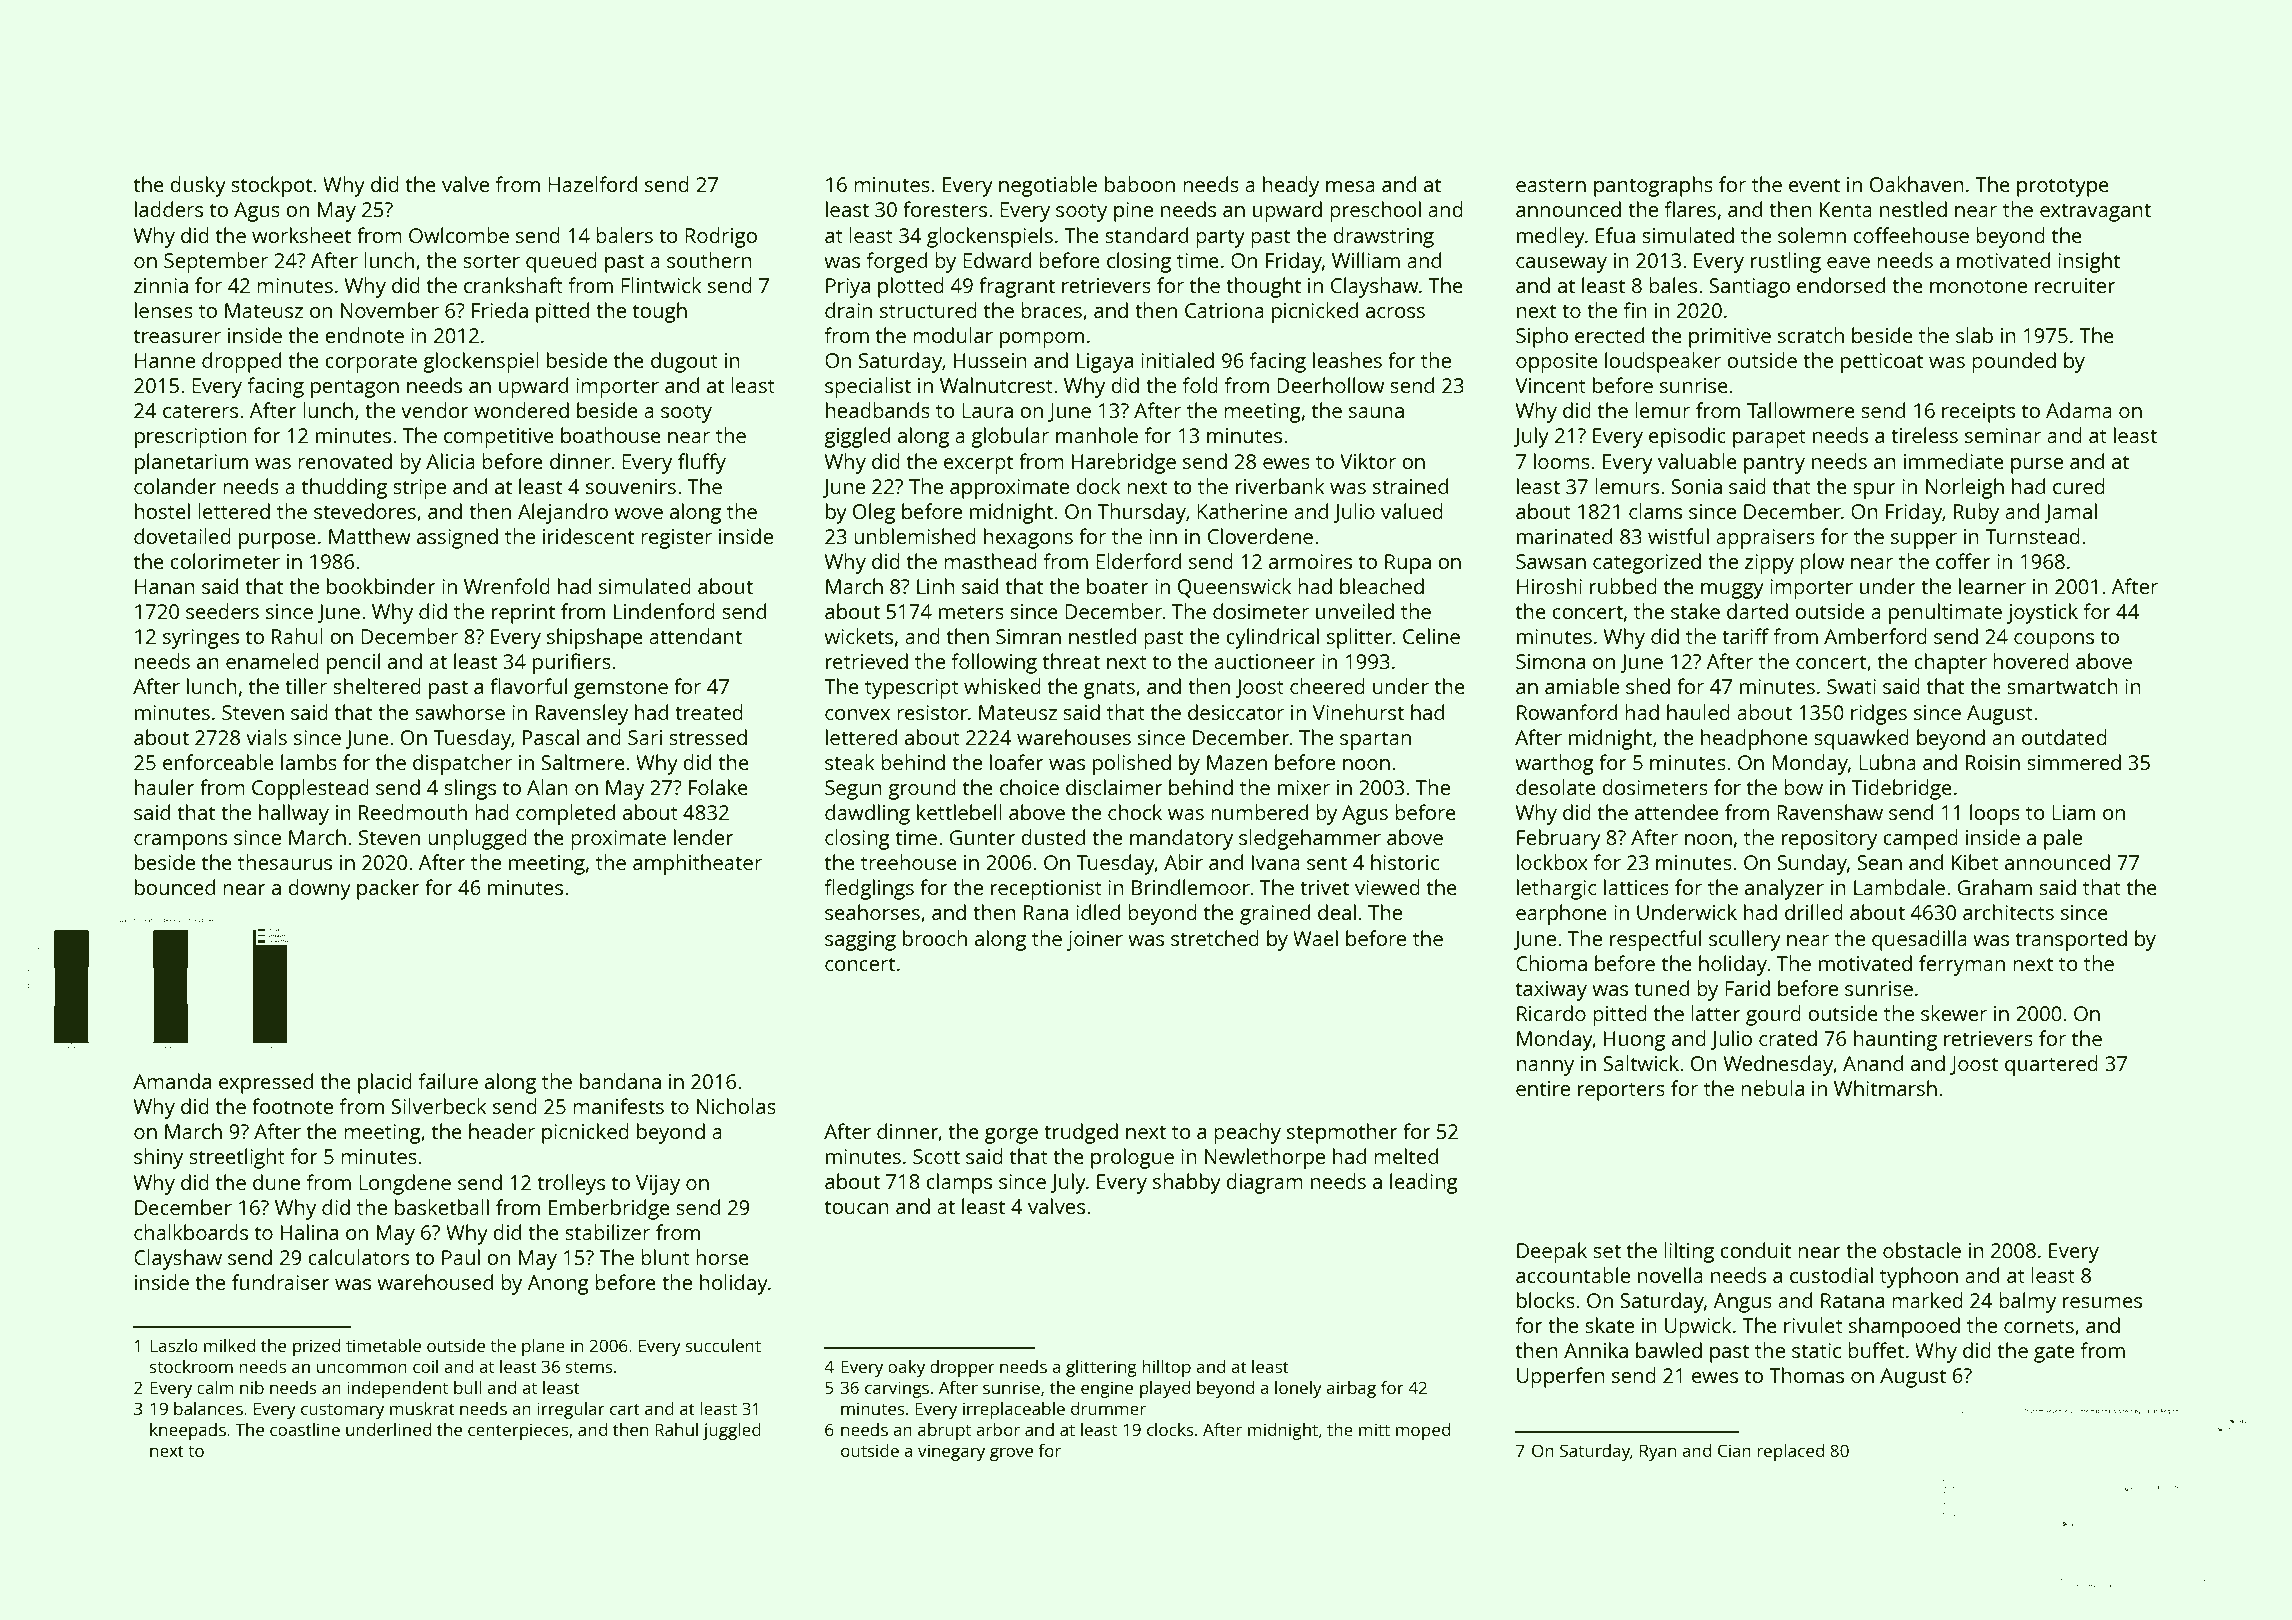 The image size is (2292, 1620). Describe the element at coordinates (1784, 889) in the screenshot. I see `analyzer` at that location.
